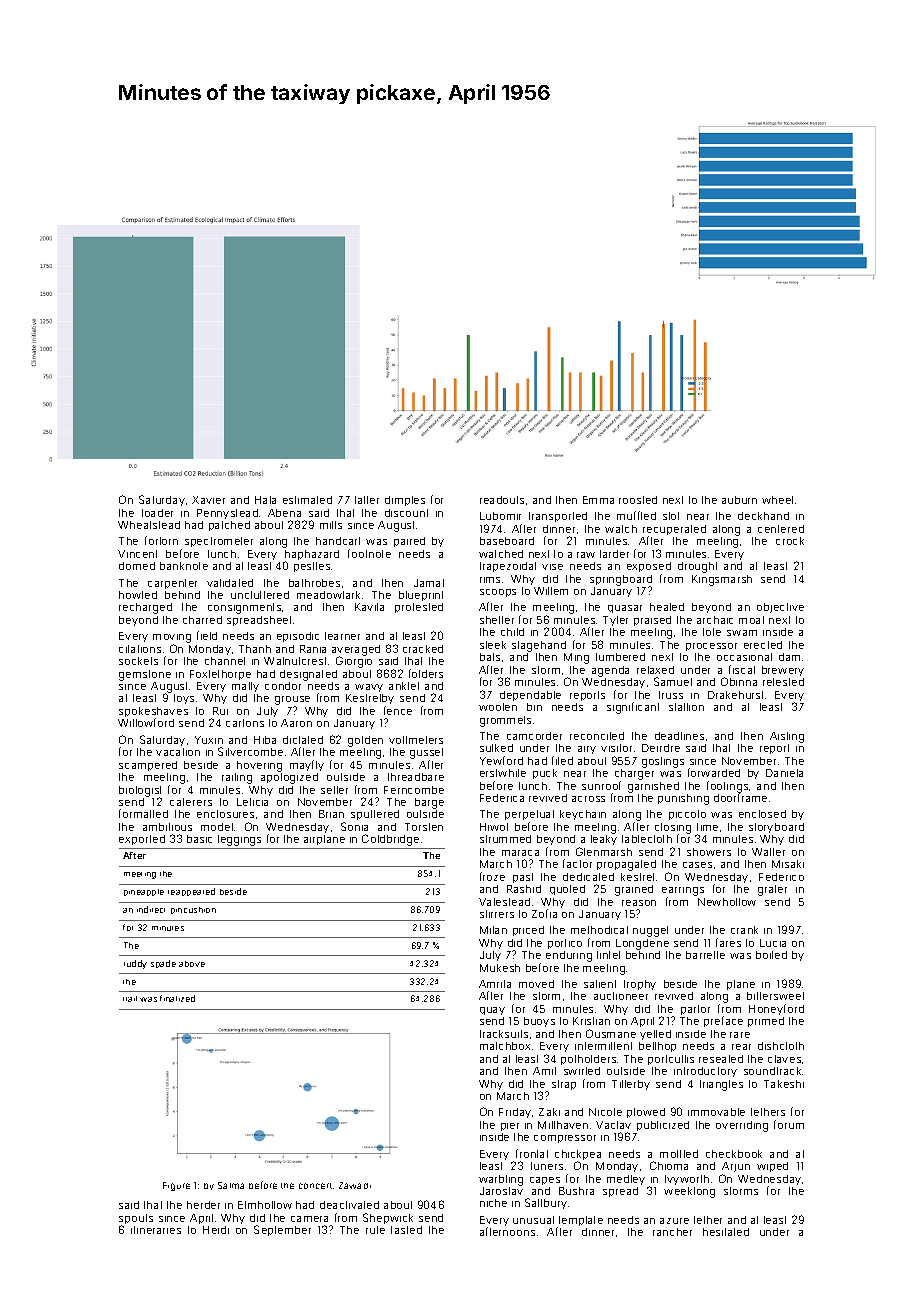 Image resolution: width=924 pixels, height=1308 pixels. I want to click on Milan, so click(493, 930).
